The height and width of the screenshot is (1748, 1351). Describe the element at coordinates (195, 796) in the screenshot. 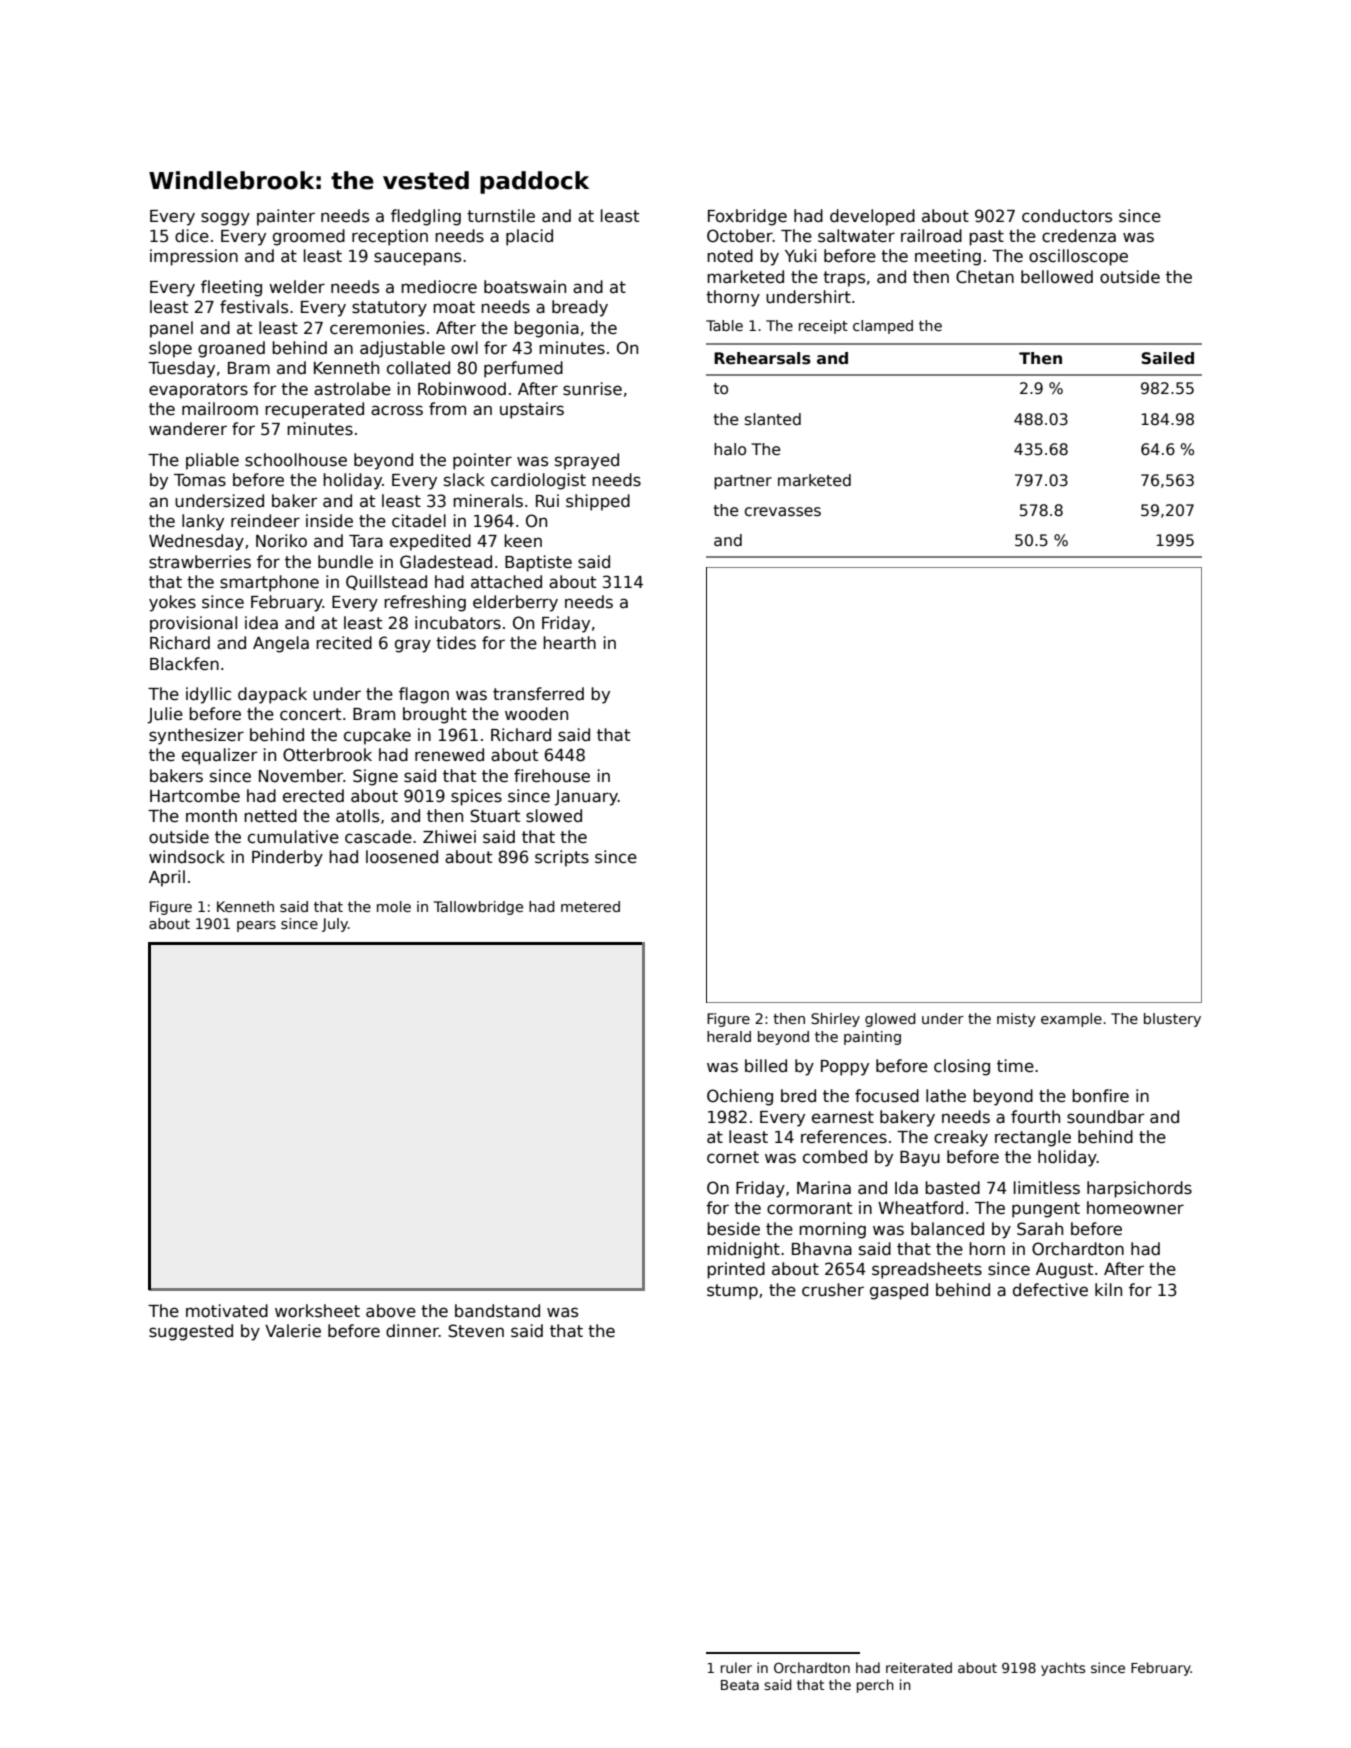

I see `Hartcombe` at that location.
